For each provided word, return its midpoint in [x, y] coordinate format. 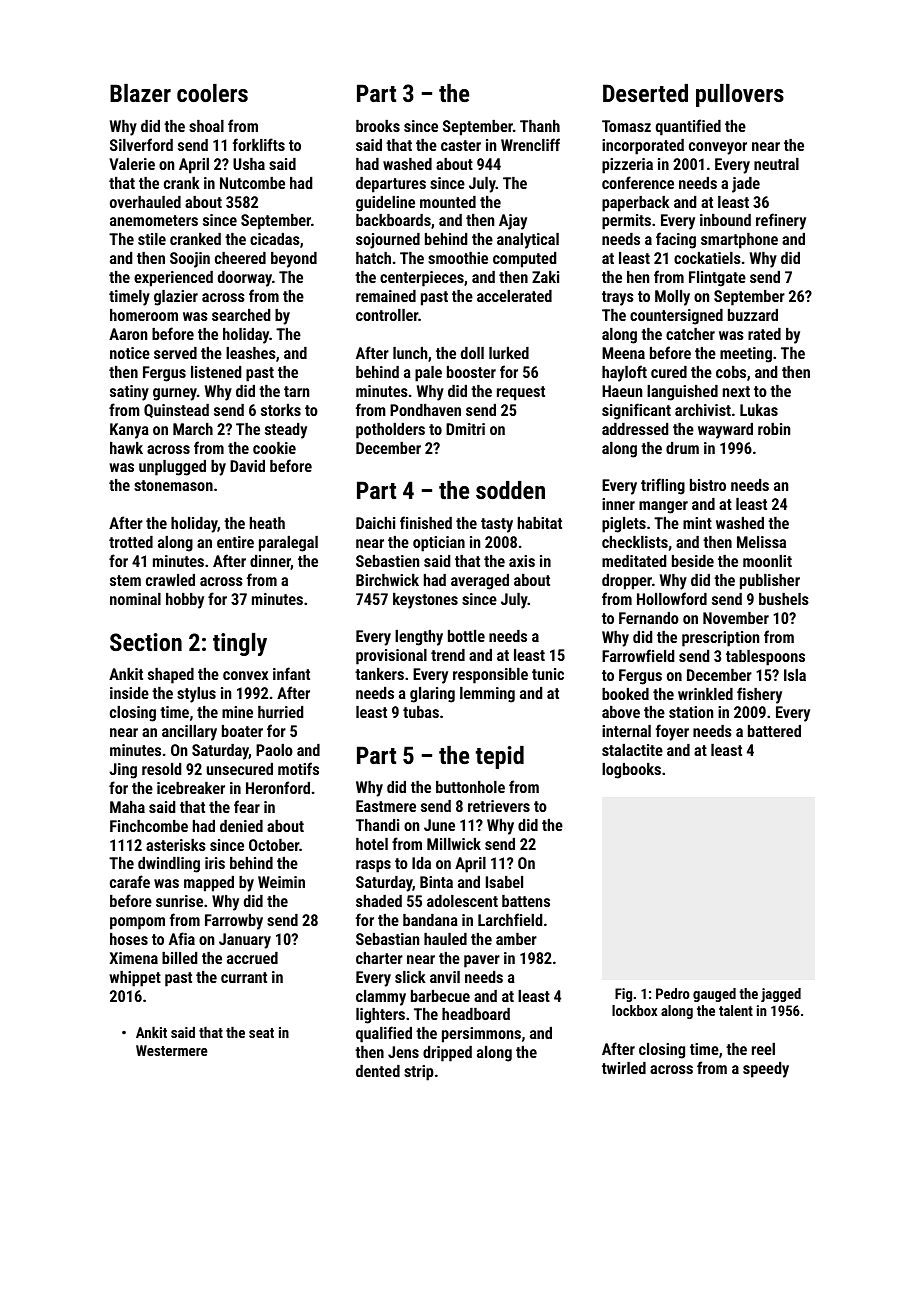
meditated [634, 561]
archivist [703, 410]
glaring [432, 695]
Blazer [140, 93]
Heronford [278, 787]
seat [261, 1033]
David [247, 466]
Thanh [540, 126]
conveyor [718, 148]
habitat [540, 523]
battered [774, 731]
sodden [510, 490]
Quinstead [176, 411]
